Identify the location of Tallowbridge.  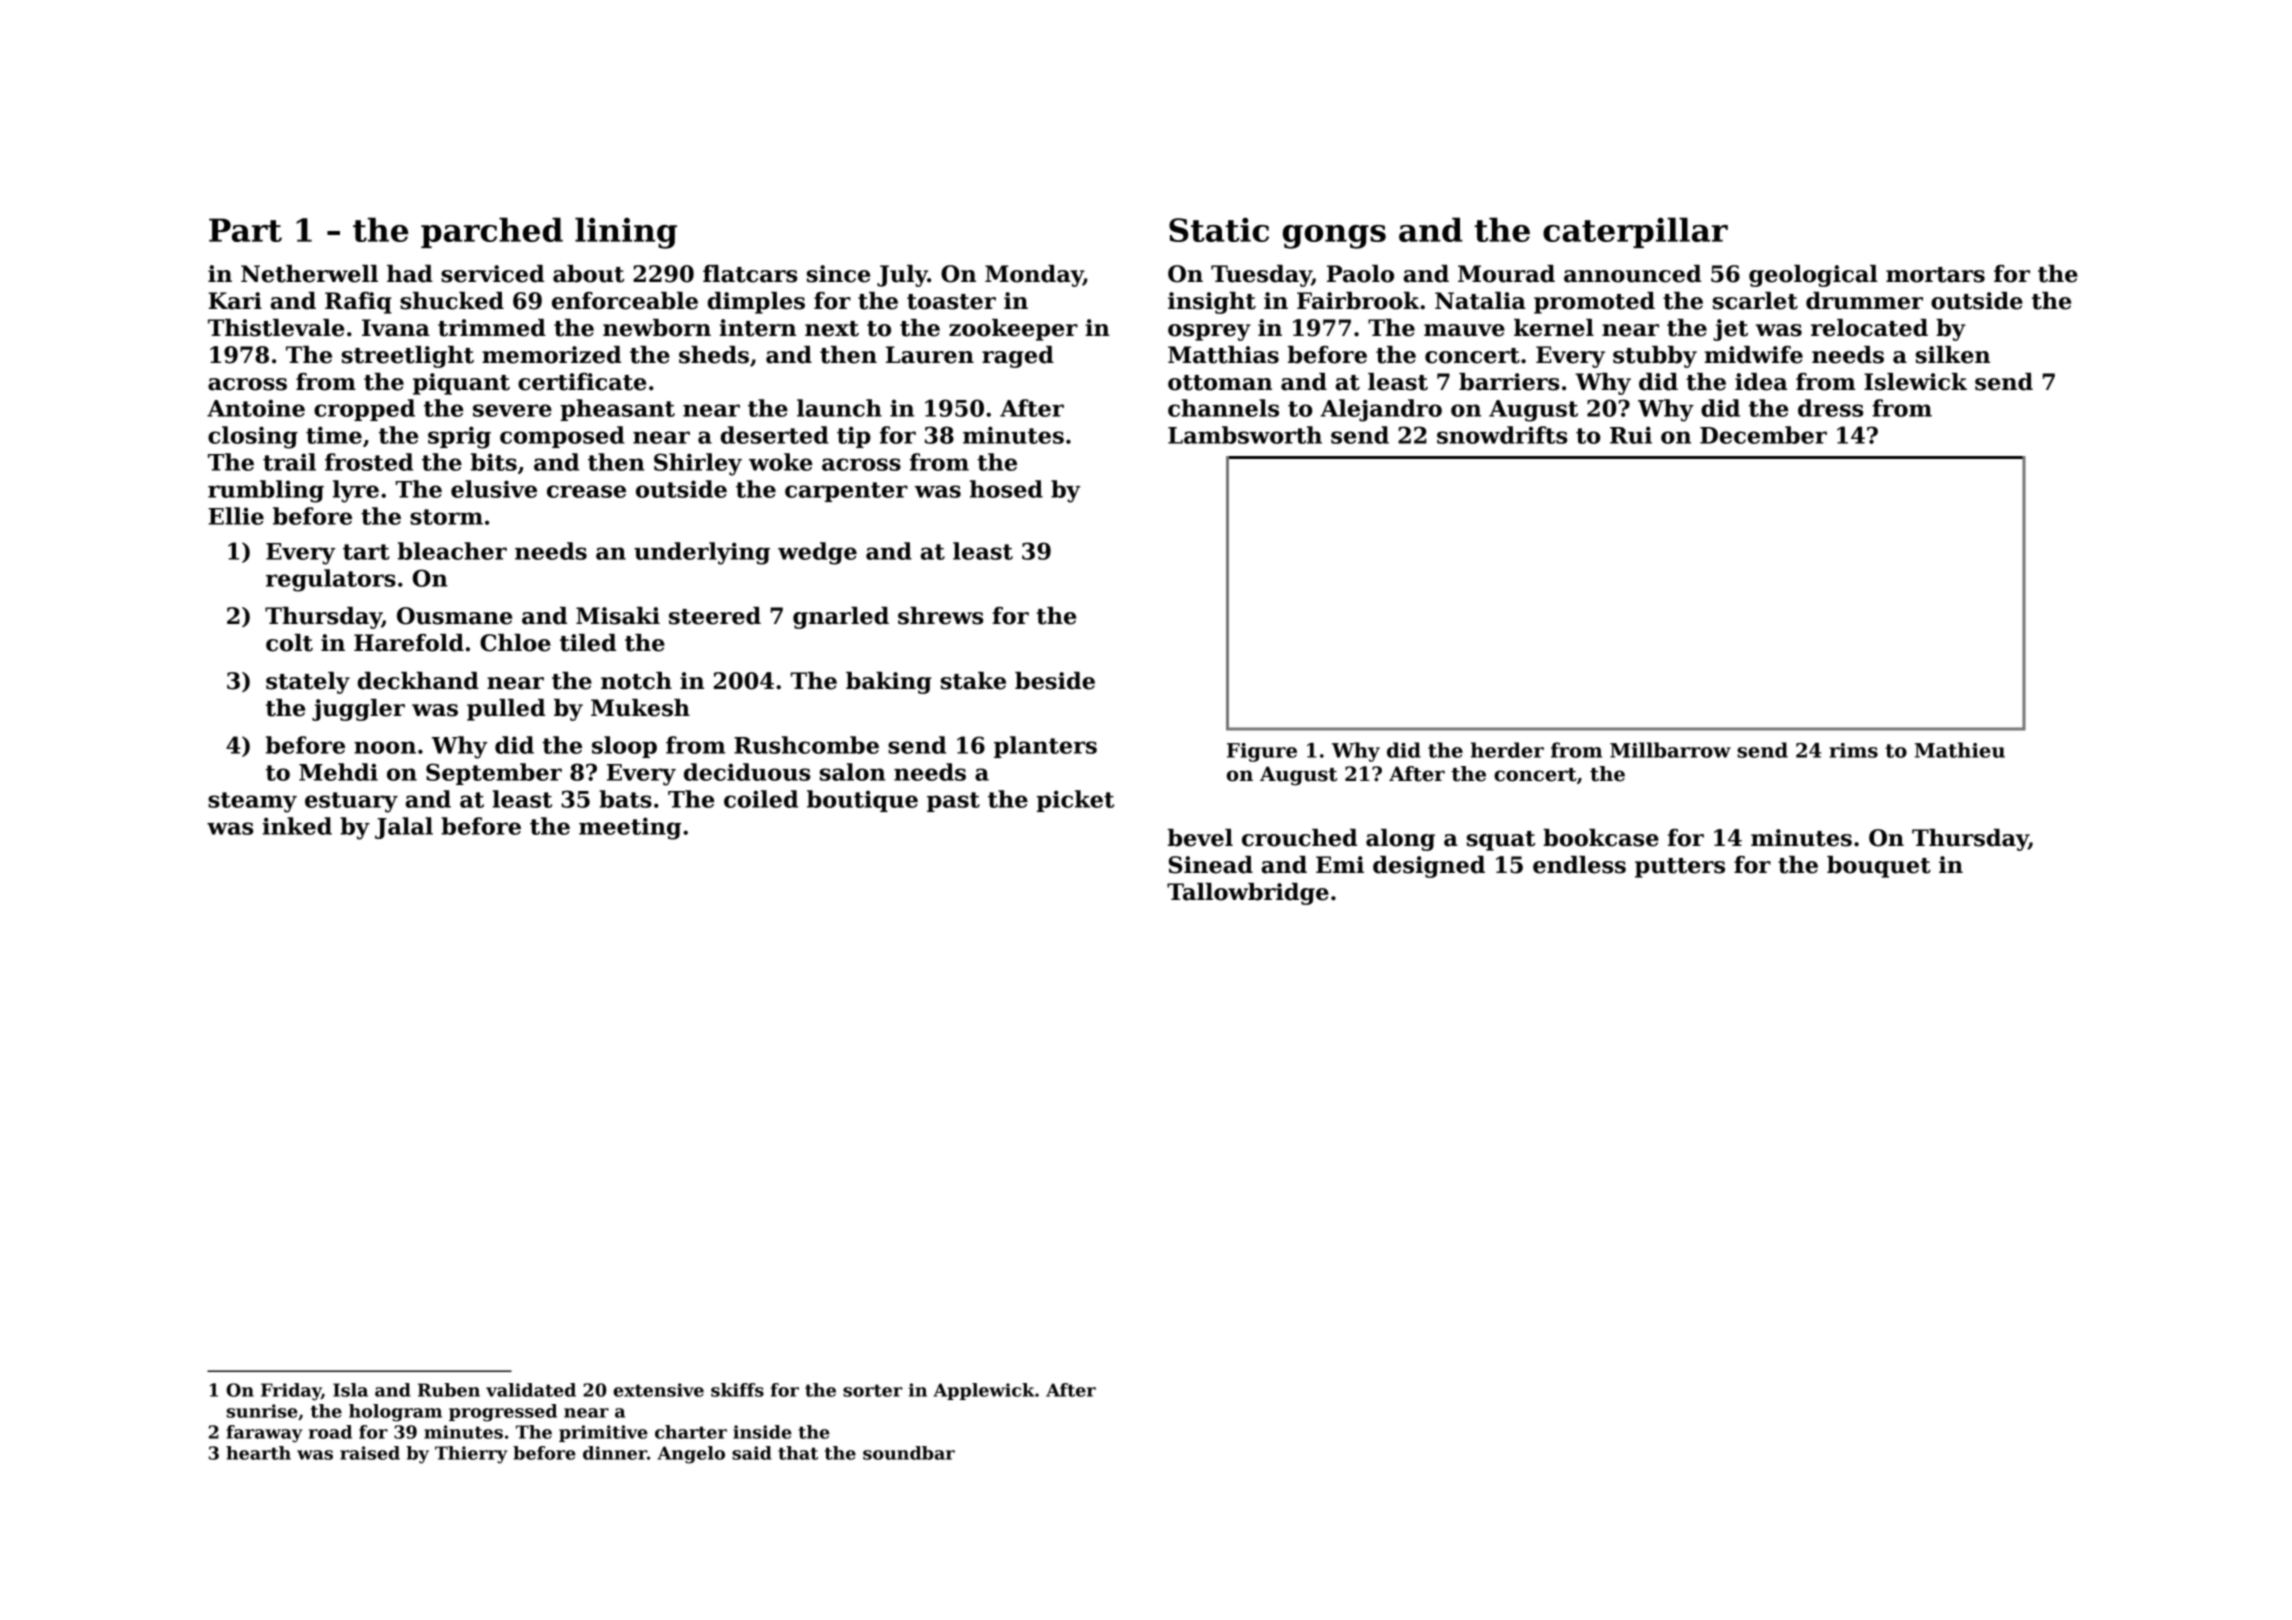
(1248, 894).
